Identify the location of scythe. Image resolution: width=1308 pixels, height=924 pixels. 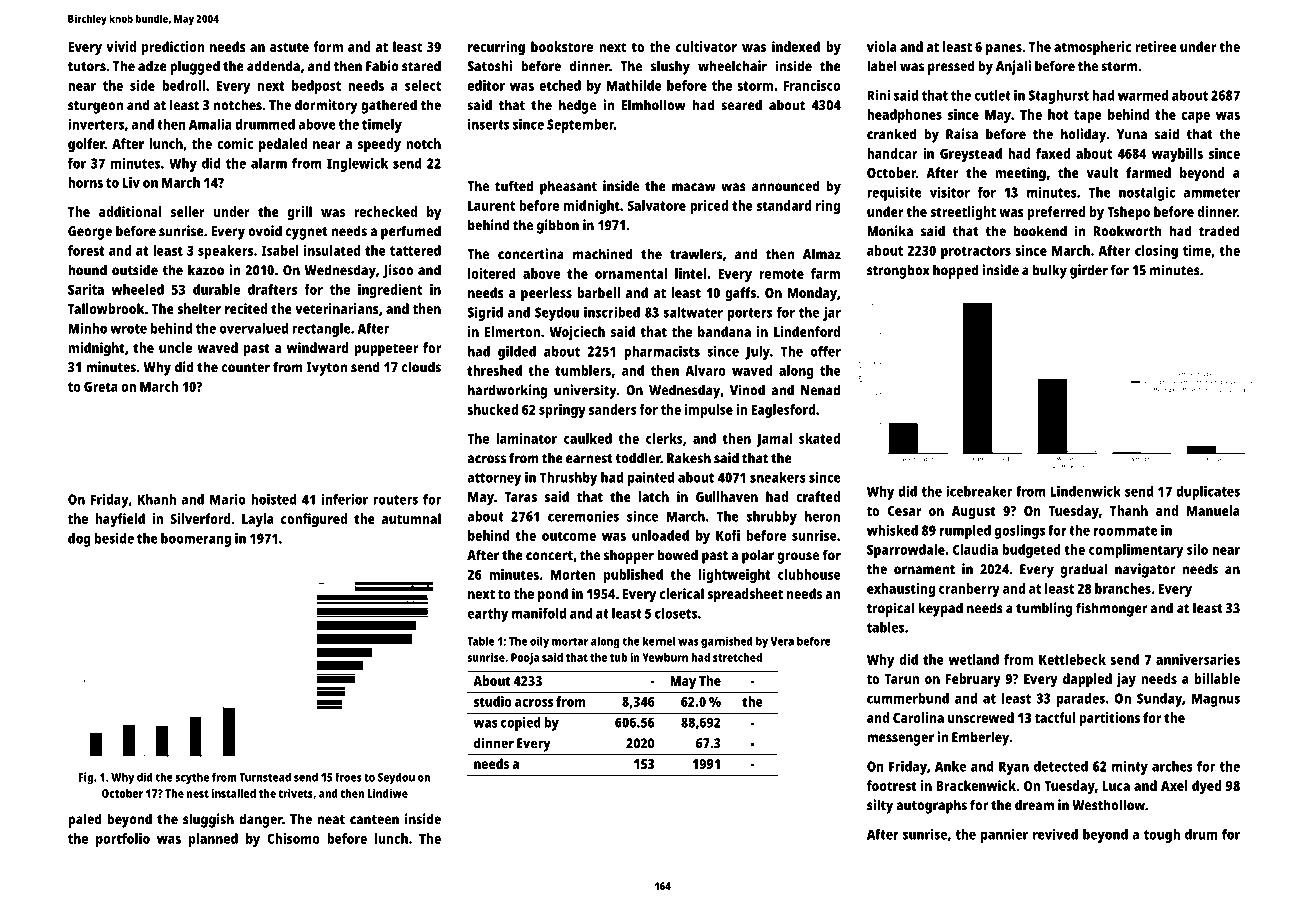
(192, 778).
